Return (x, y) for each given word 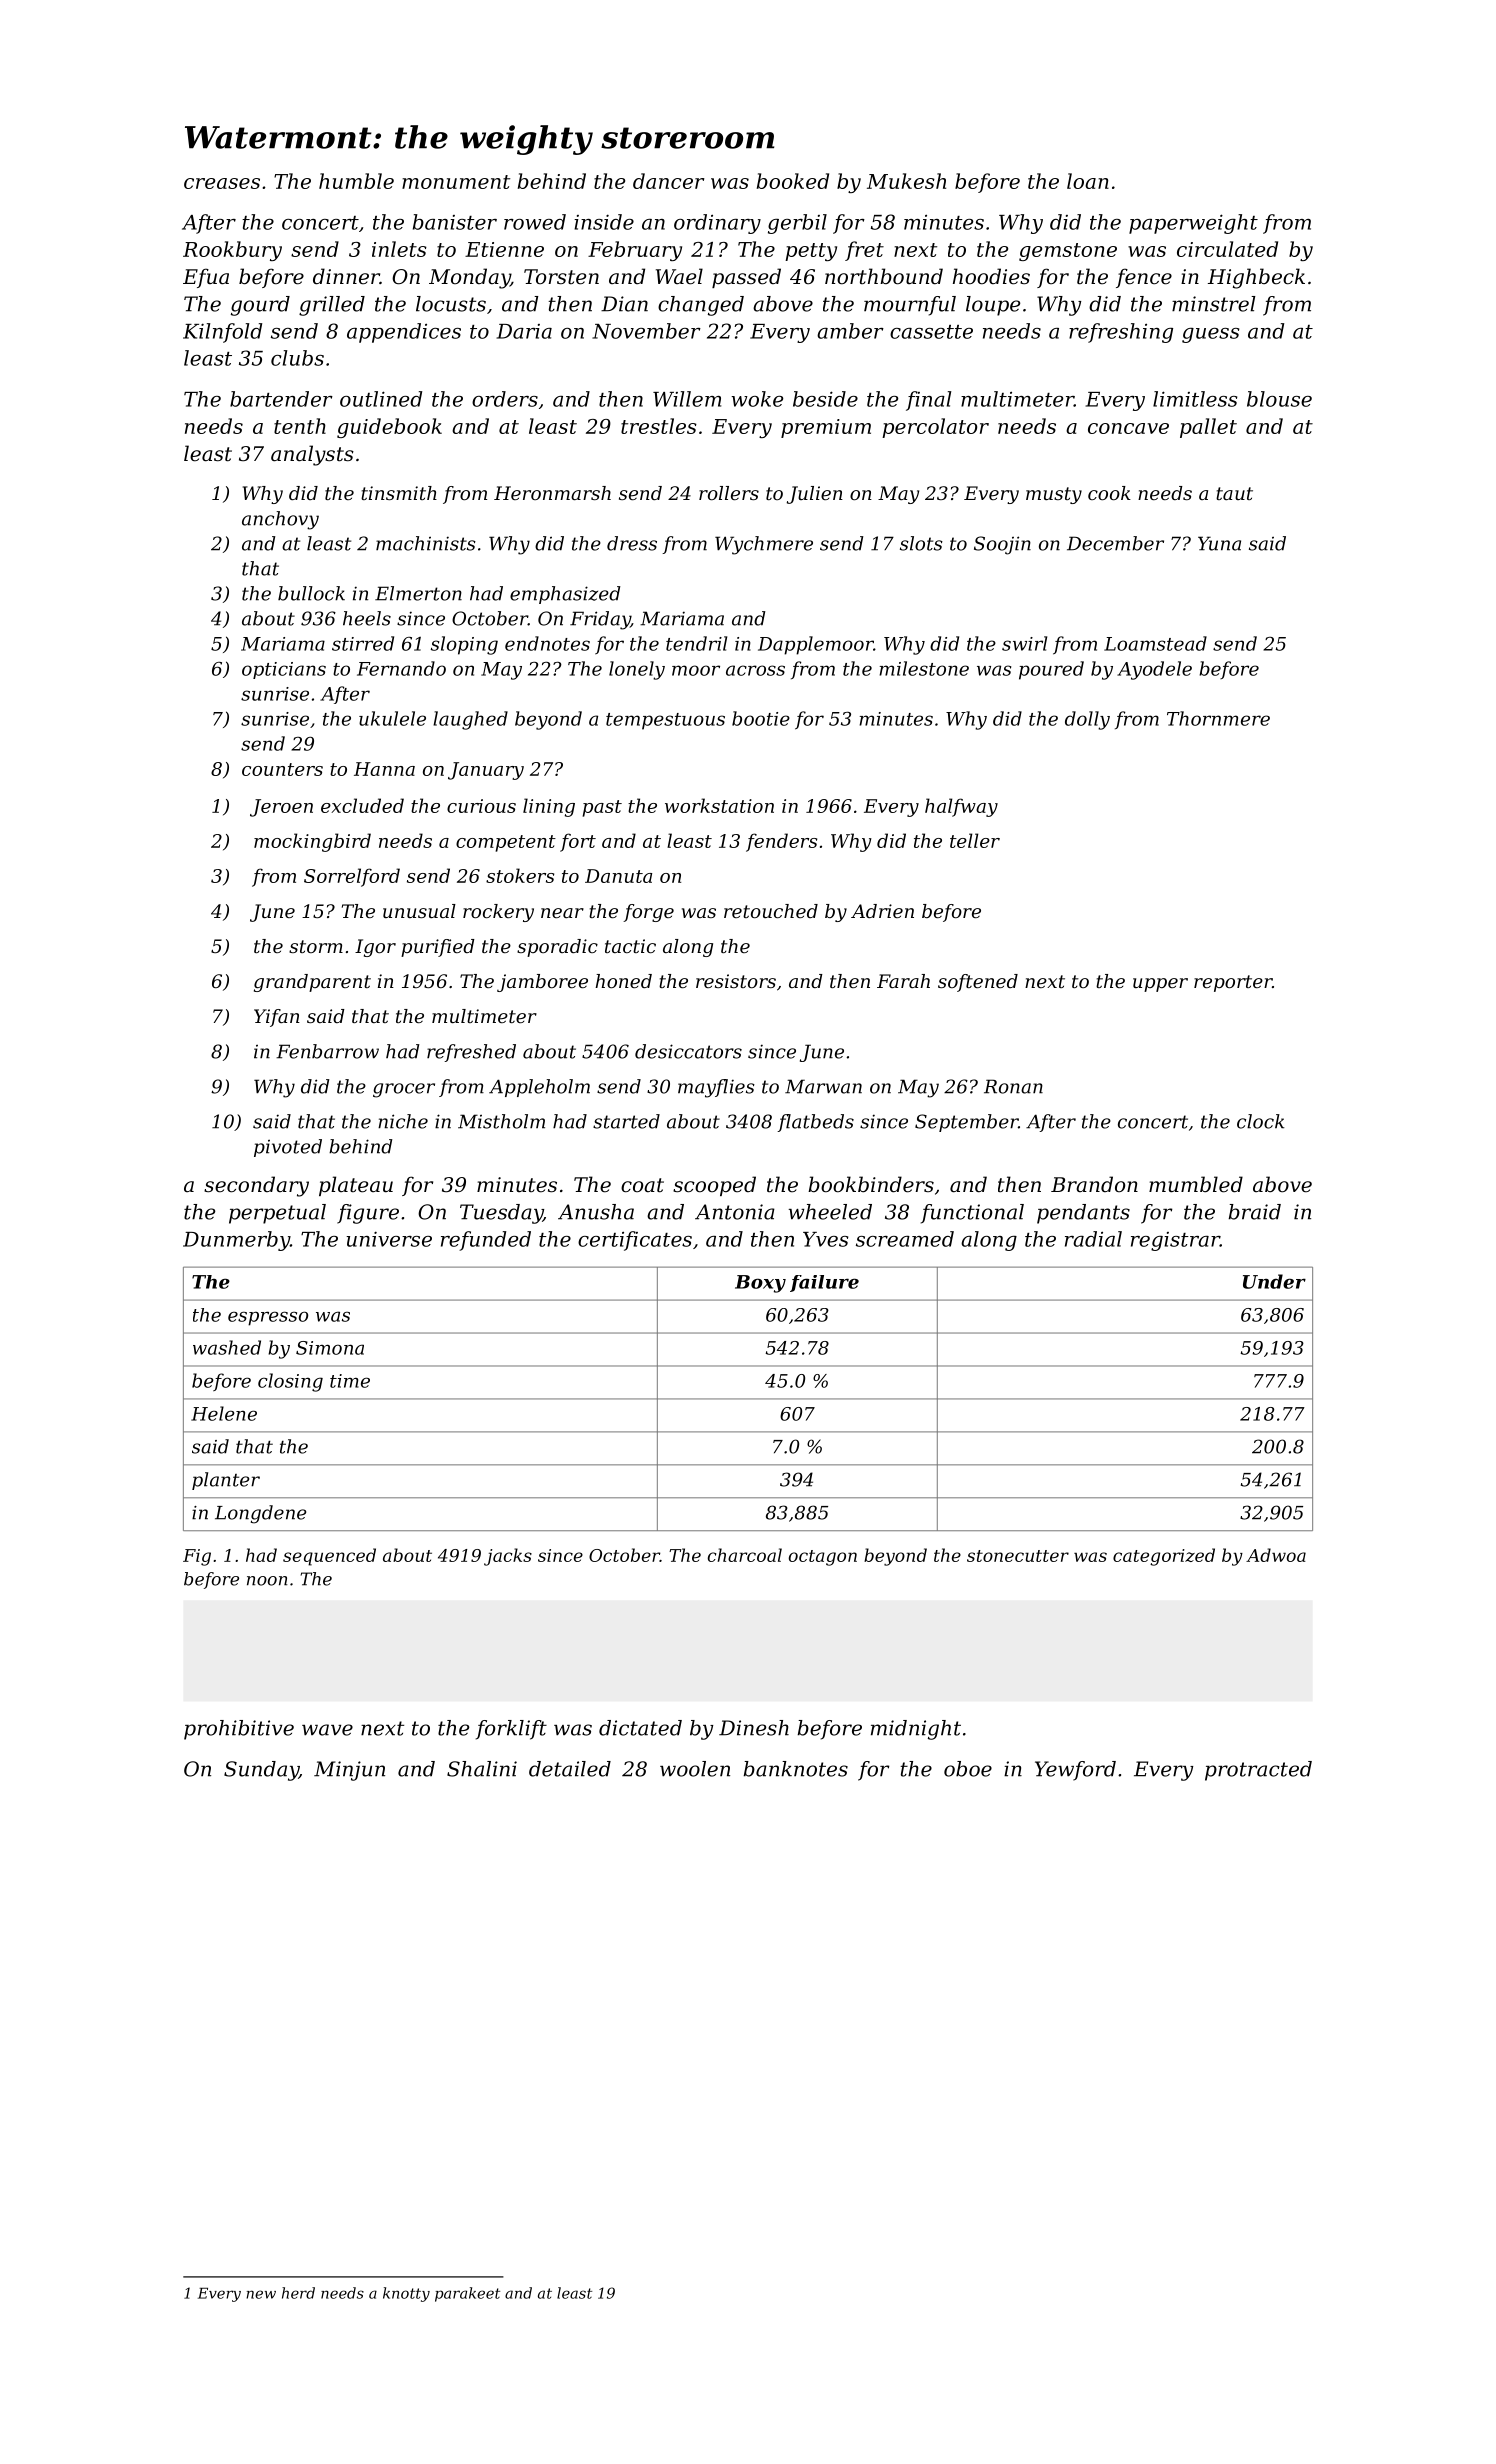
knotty (406, 2294)
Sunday (261, 1771)
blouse (1279, 399)
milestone (924, 668)
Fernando (401, 668)
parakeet (467, 2294)
